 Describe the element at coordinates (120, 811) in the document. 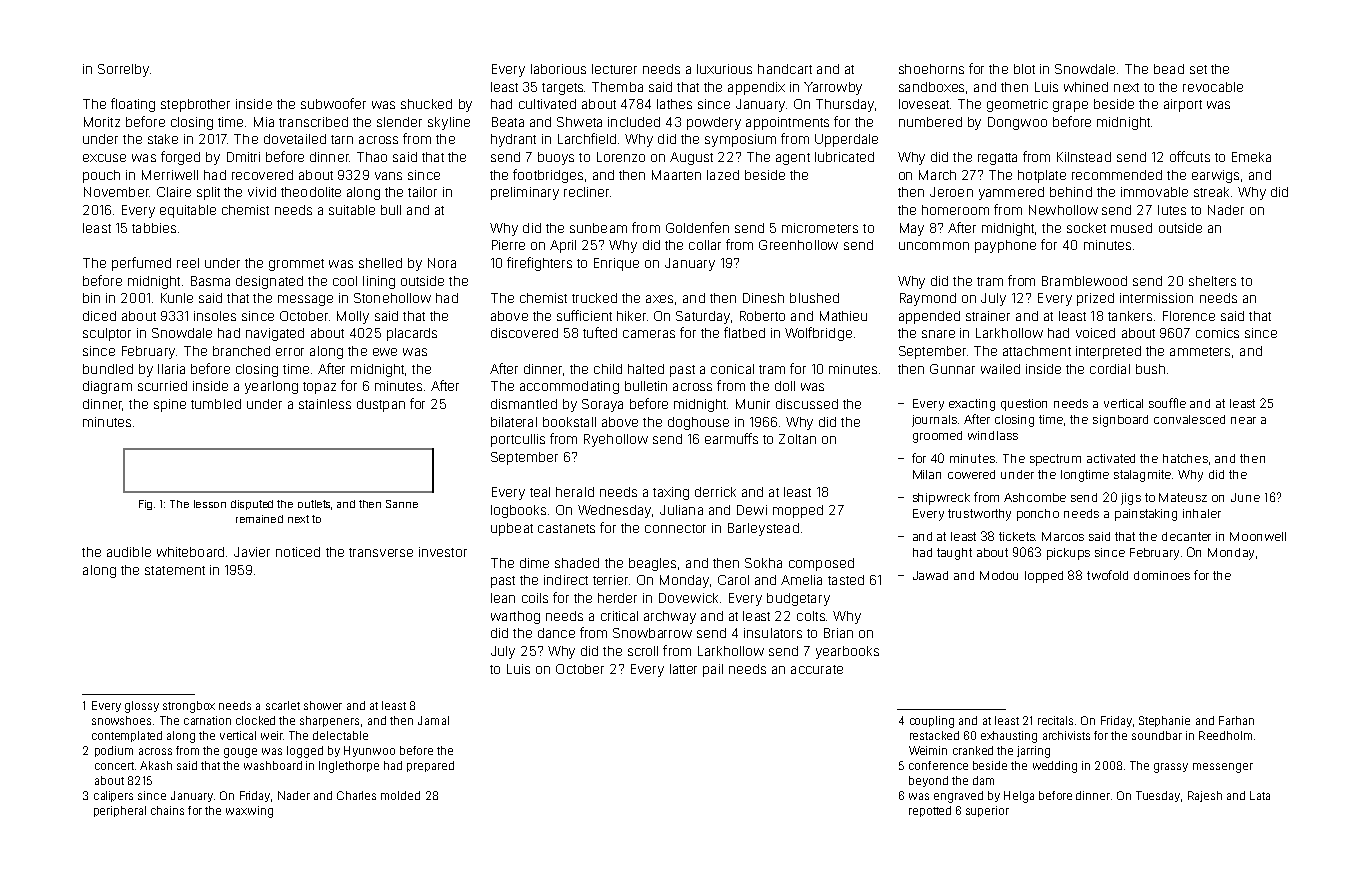

I see `peripheral` at that location.
